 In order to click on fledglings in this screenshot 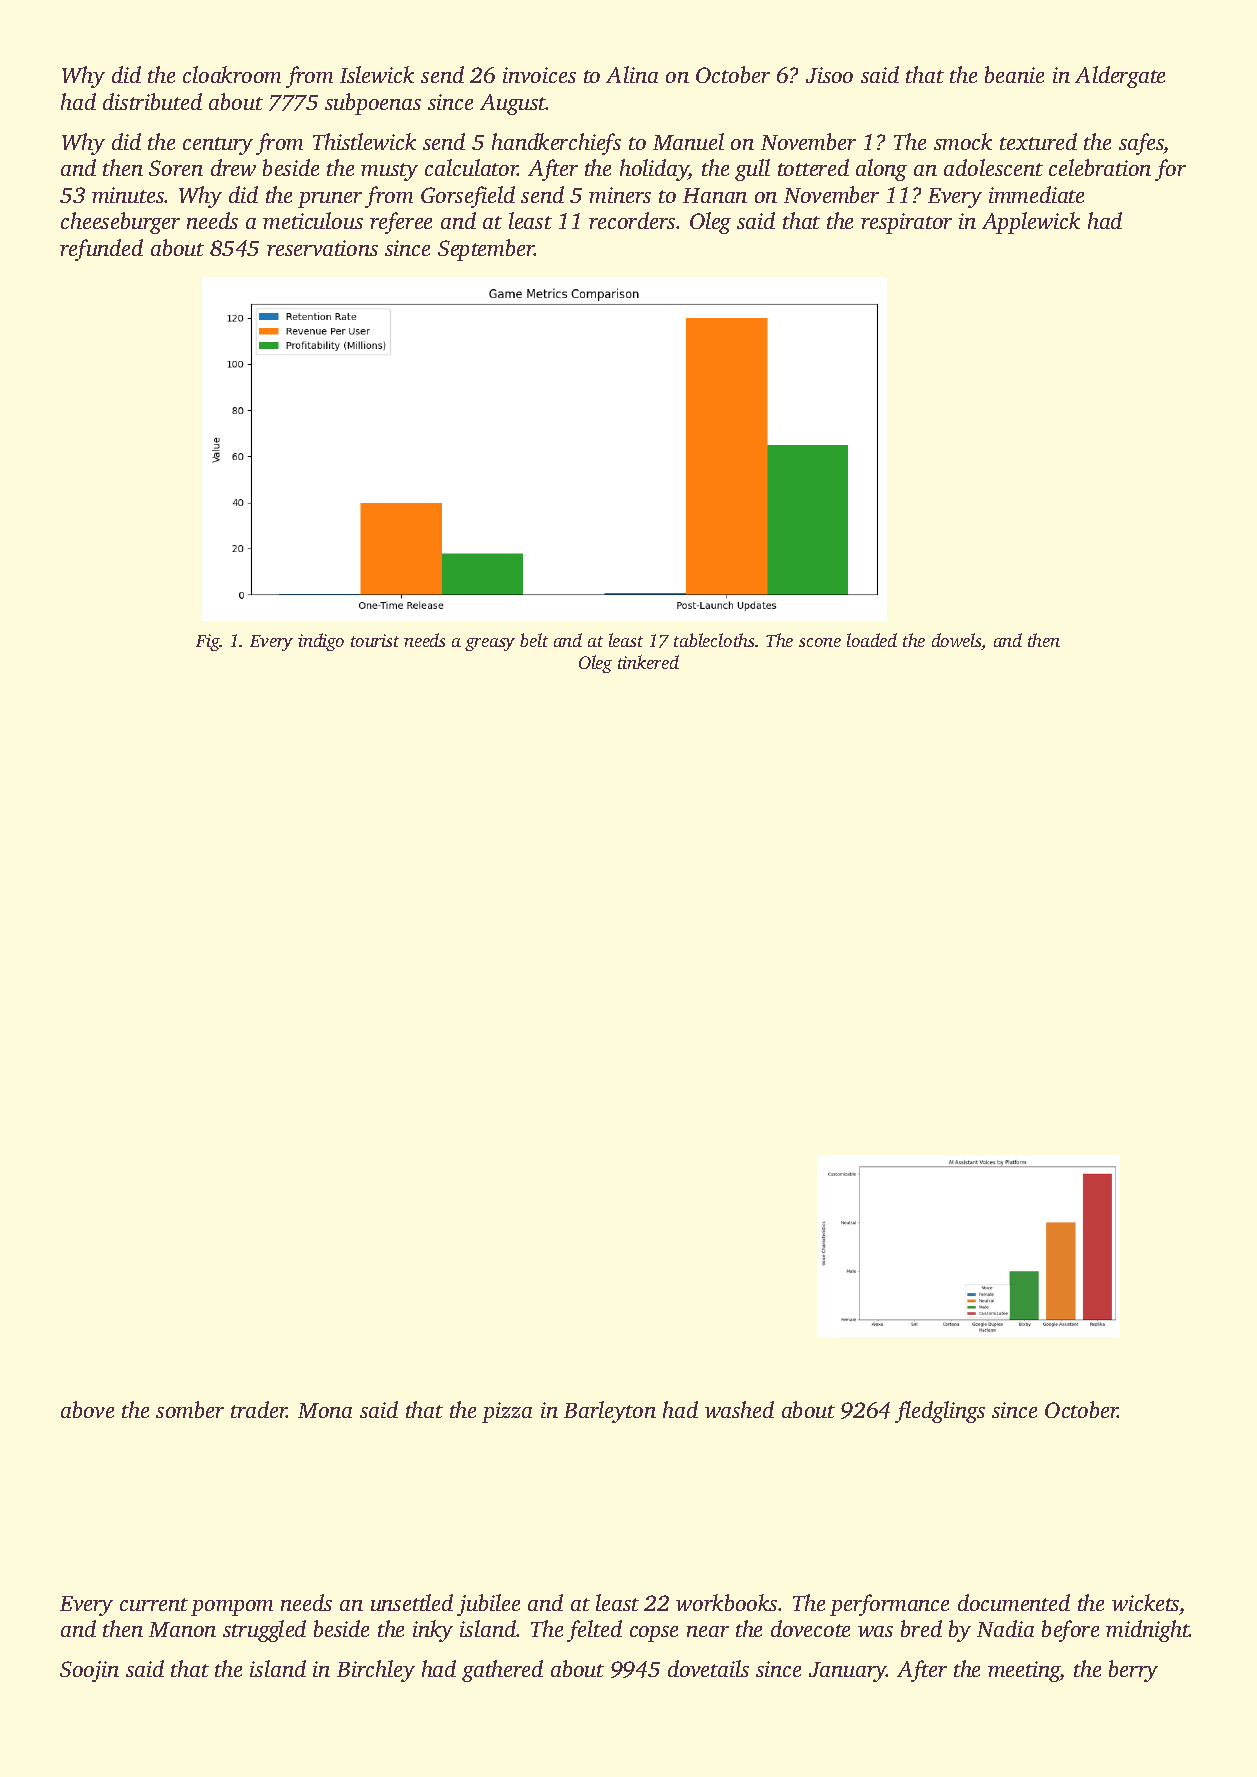, I will do `click(940, 1412)`.
